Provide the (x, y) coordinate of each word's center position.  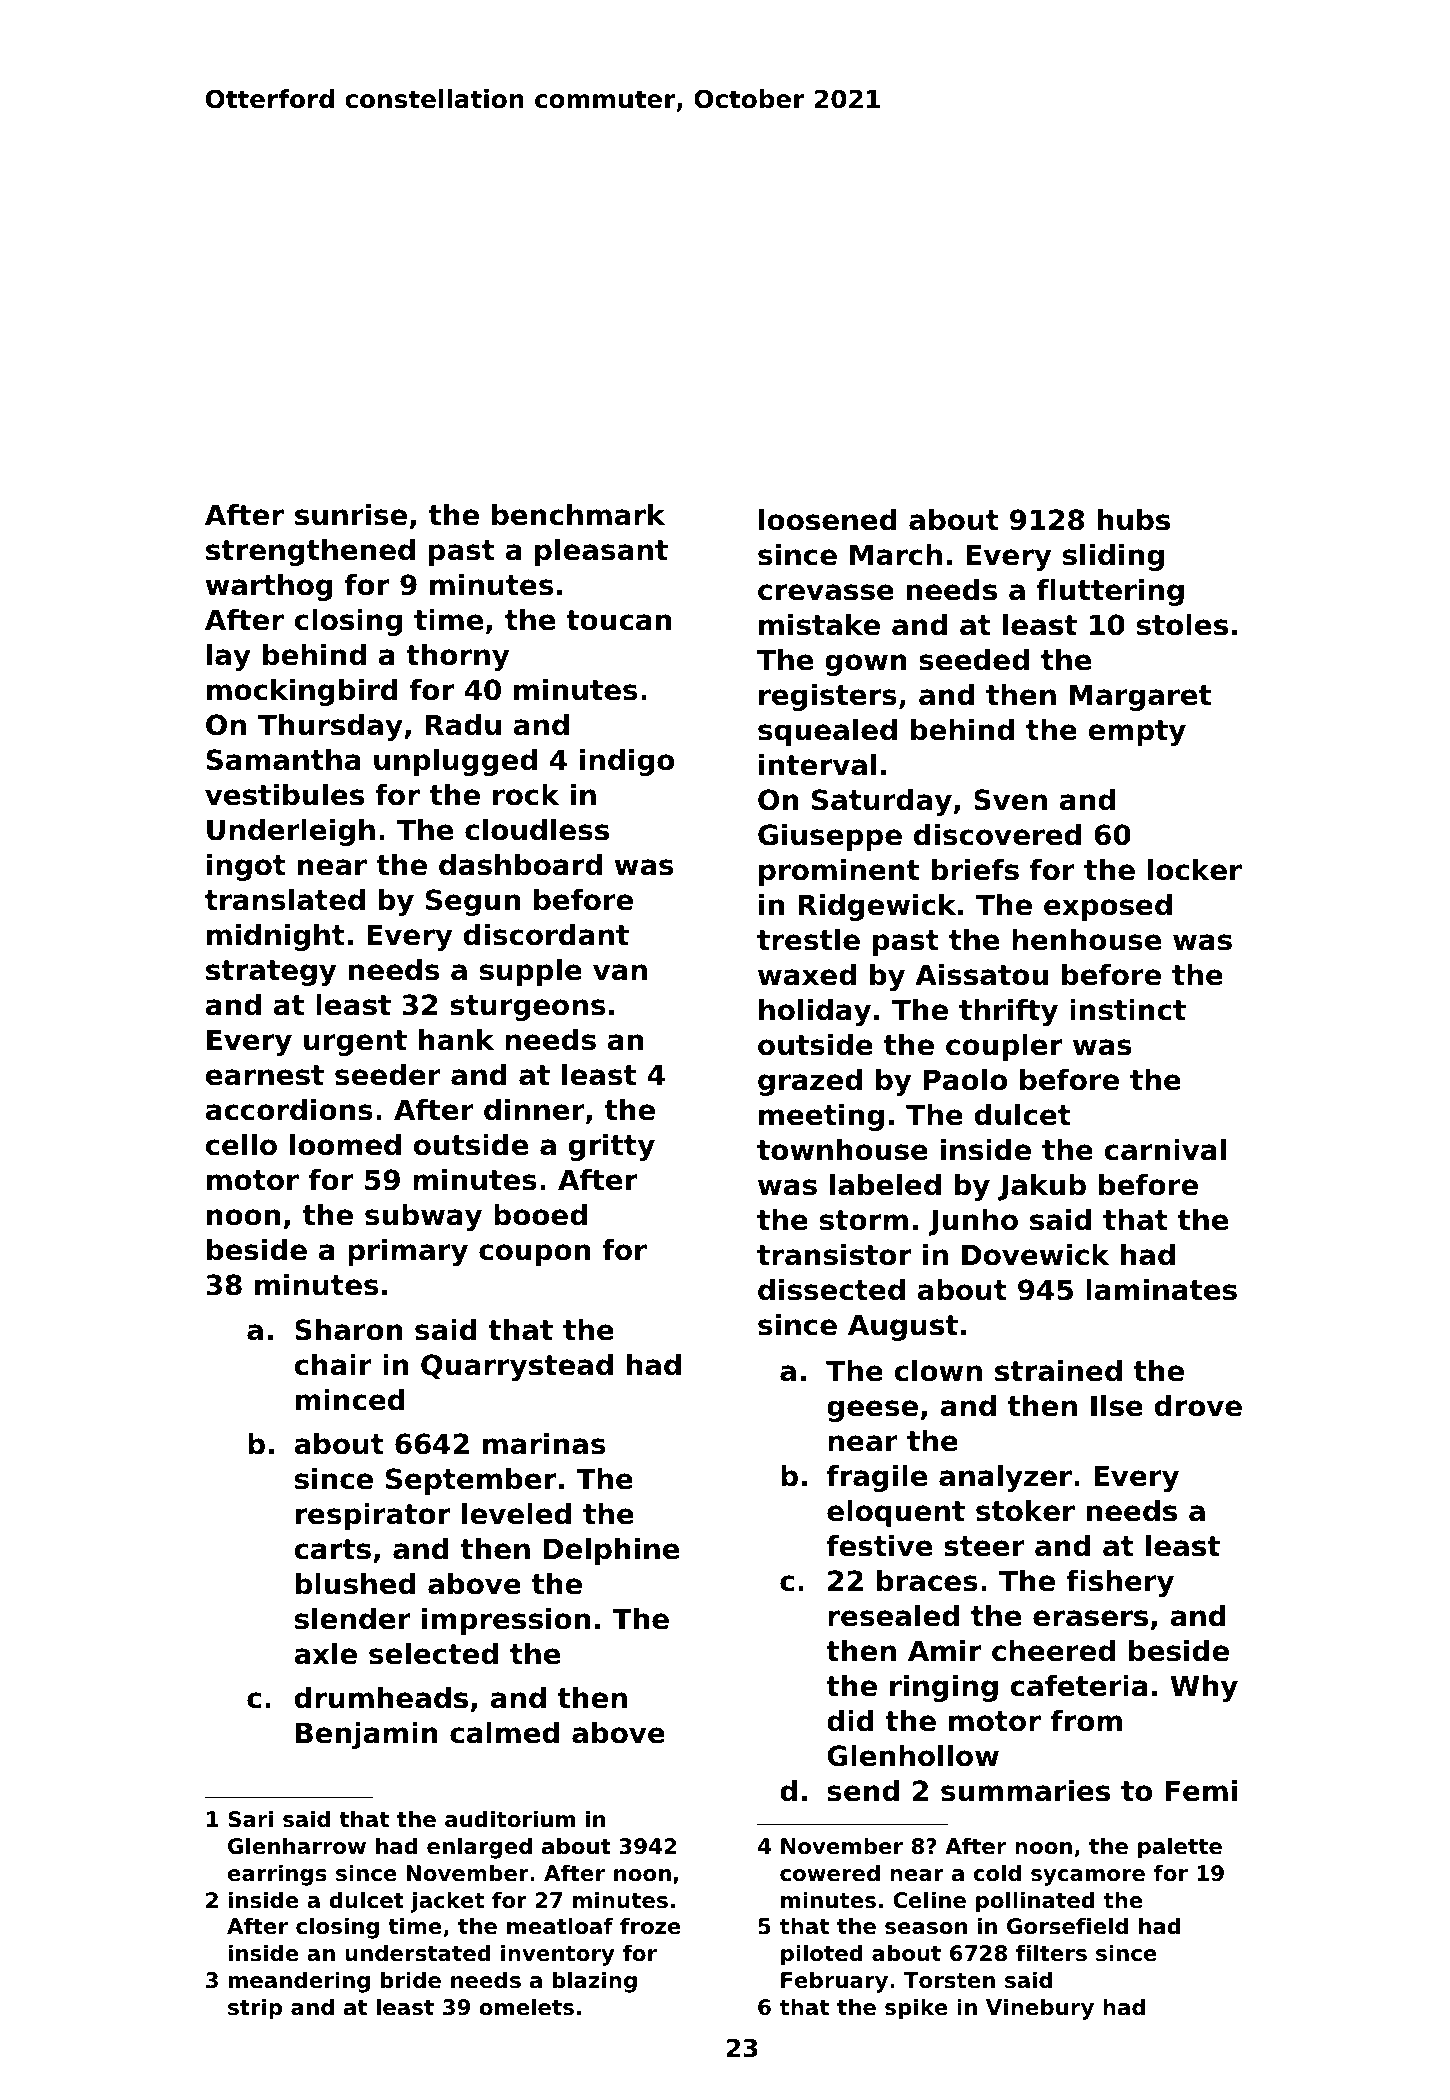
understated (418, 1953)
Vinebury (1040, 2009)
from (1086, 1721)
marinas (544, 1444)
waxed (807, 975)
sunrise (351, 515)
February (834, 1982)
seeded (974, 660)
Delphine (611, 1551)
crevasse (826, 592)
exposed (1108, 907)
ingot (246, 867)
